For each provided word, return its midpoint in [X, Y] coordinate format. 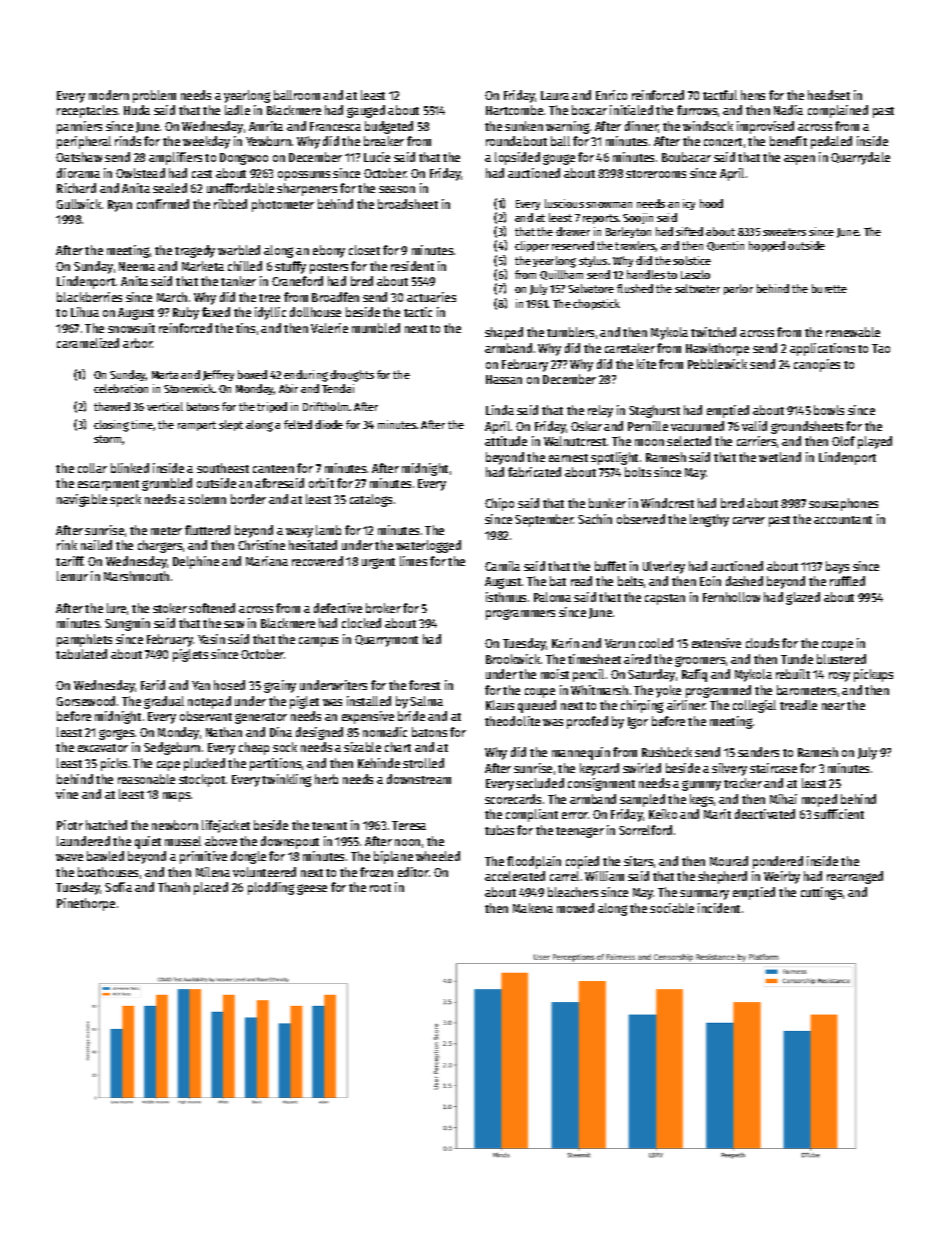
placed [211, 888]
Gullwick [79, 204]
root [380, 888]
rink [67, 545]
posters [329, 268]
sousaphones [843, 504]
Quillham [561, 275]
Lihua [85, 312]
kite [646, 364]
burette [829, 288]
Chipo [499, 504]
